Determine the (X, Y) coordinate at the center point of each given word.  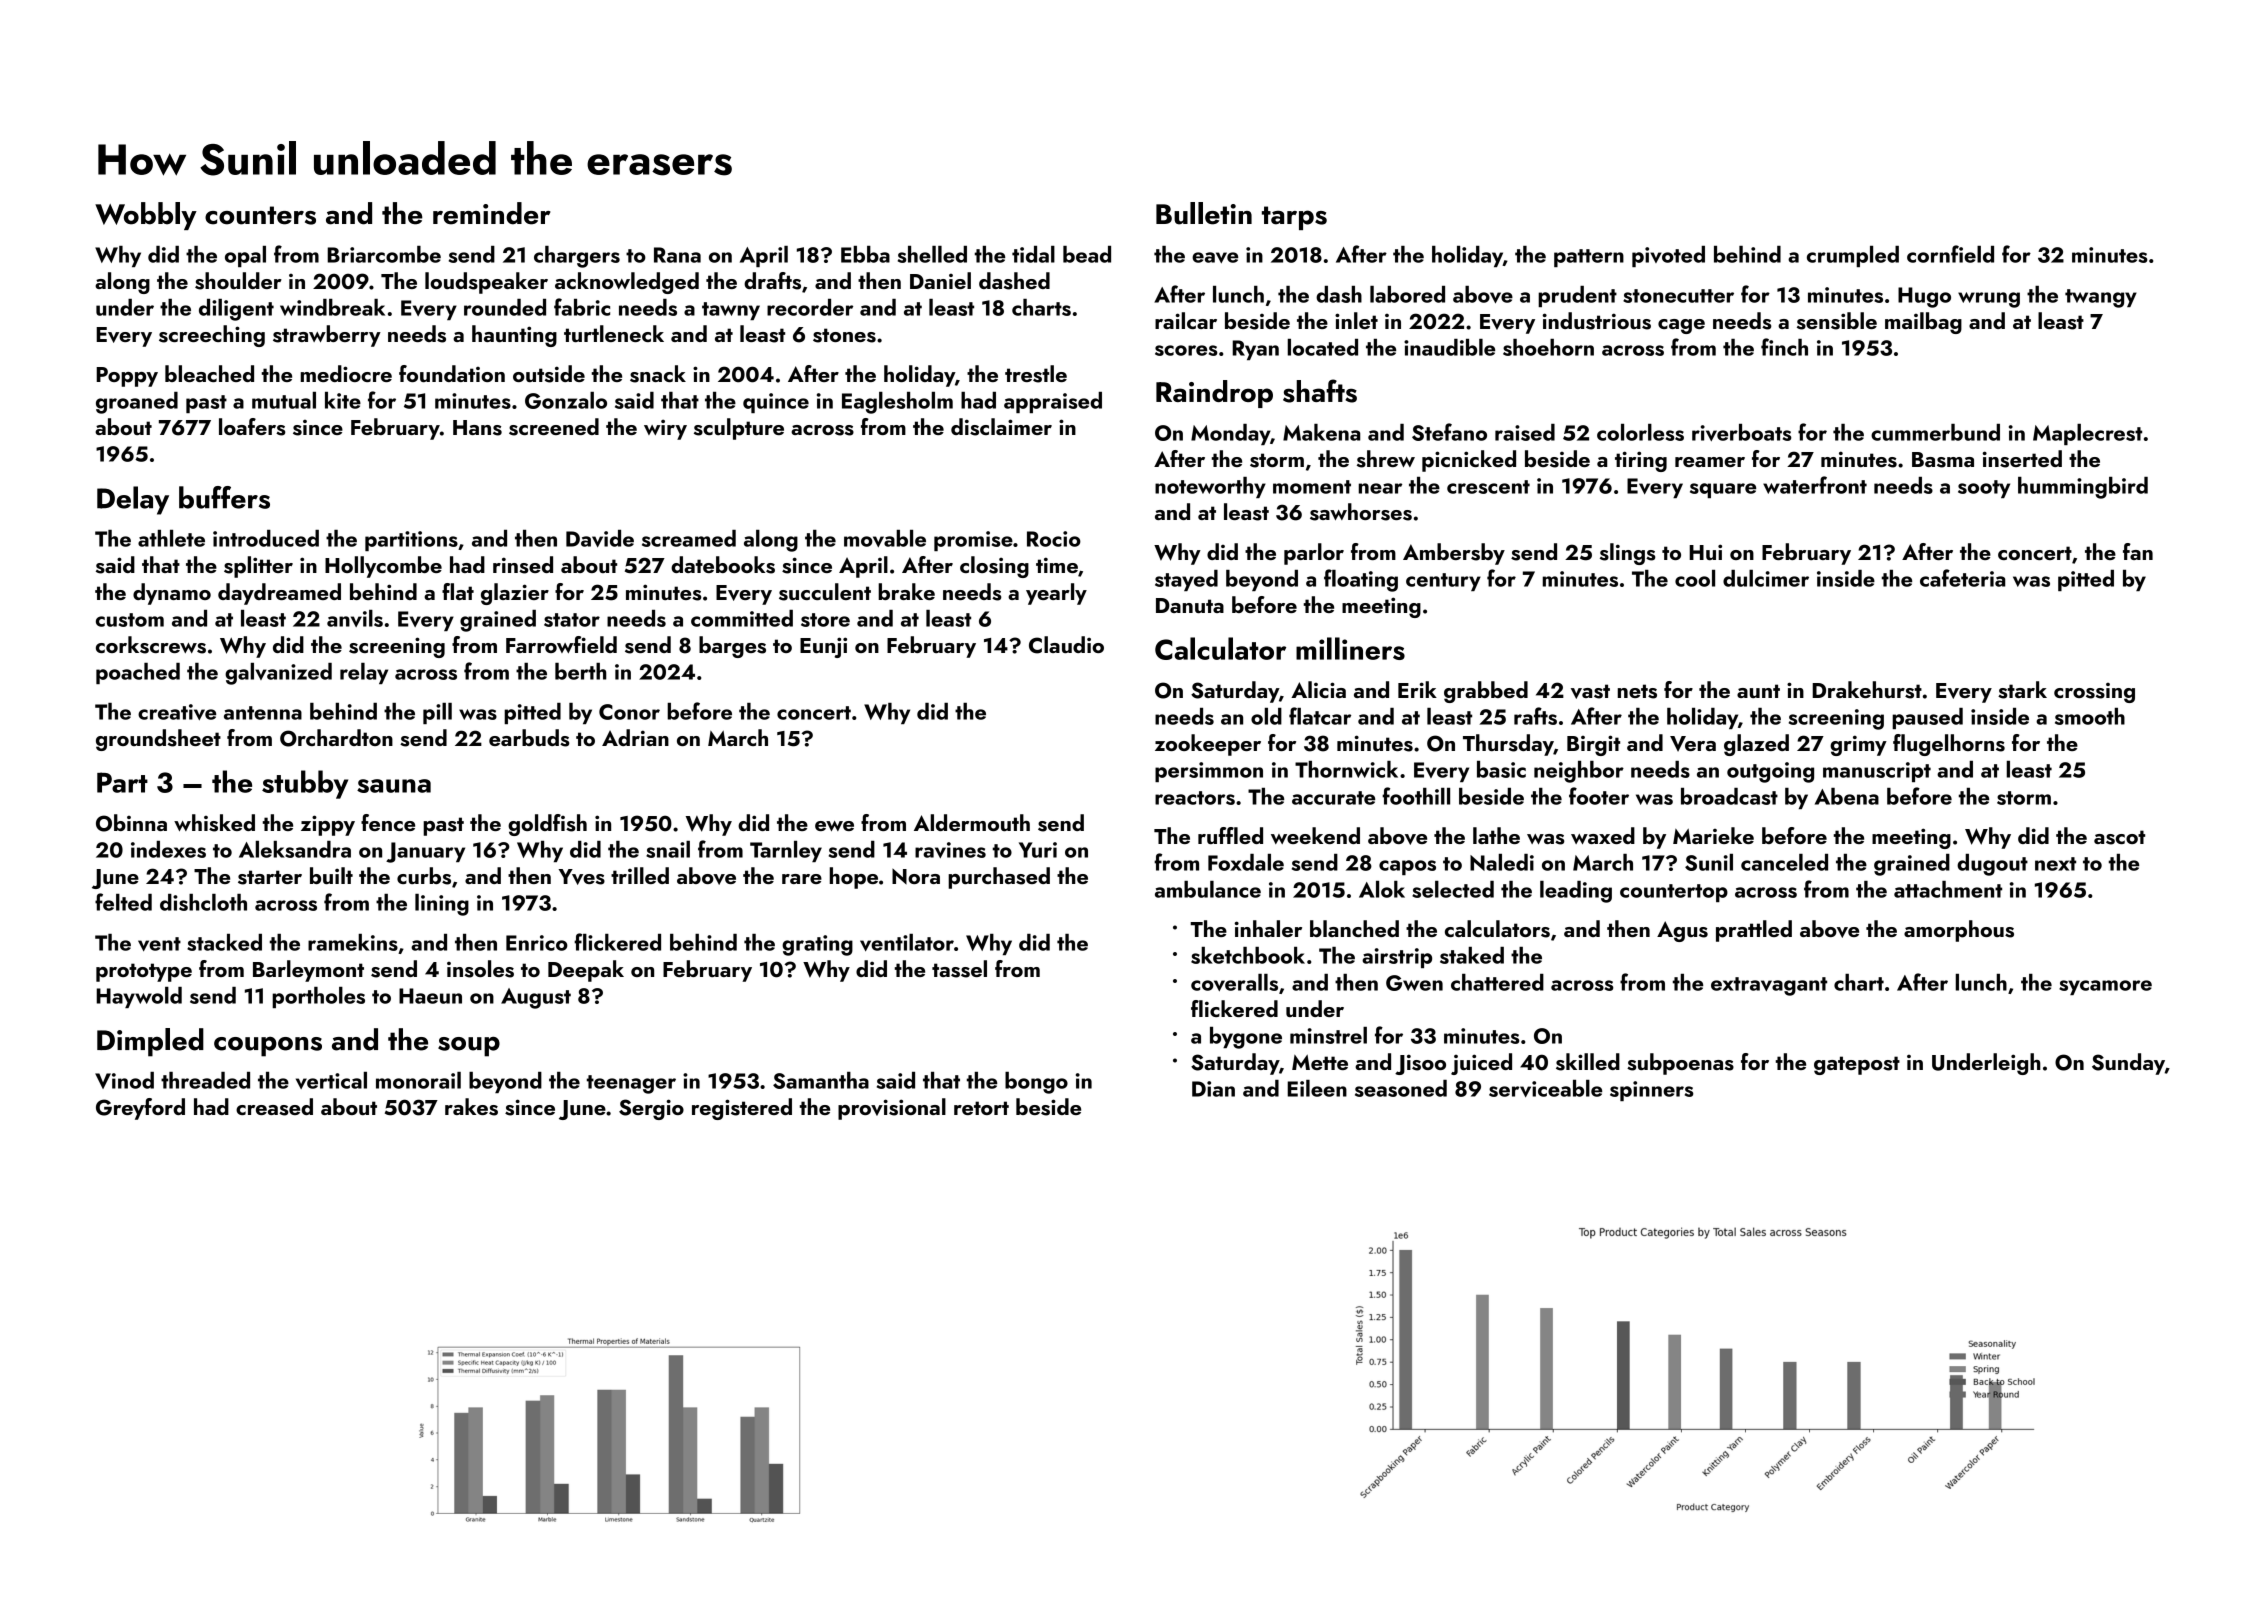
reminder (492, 213)
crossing (2094, 693)
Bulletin (1204, 213)
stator (572, 620)
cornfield (1950, 254)
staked (1472, 955)
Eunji (823, 647)
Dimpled (150, 1042)
